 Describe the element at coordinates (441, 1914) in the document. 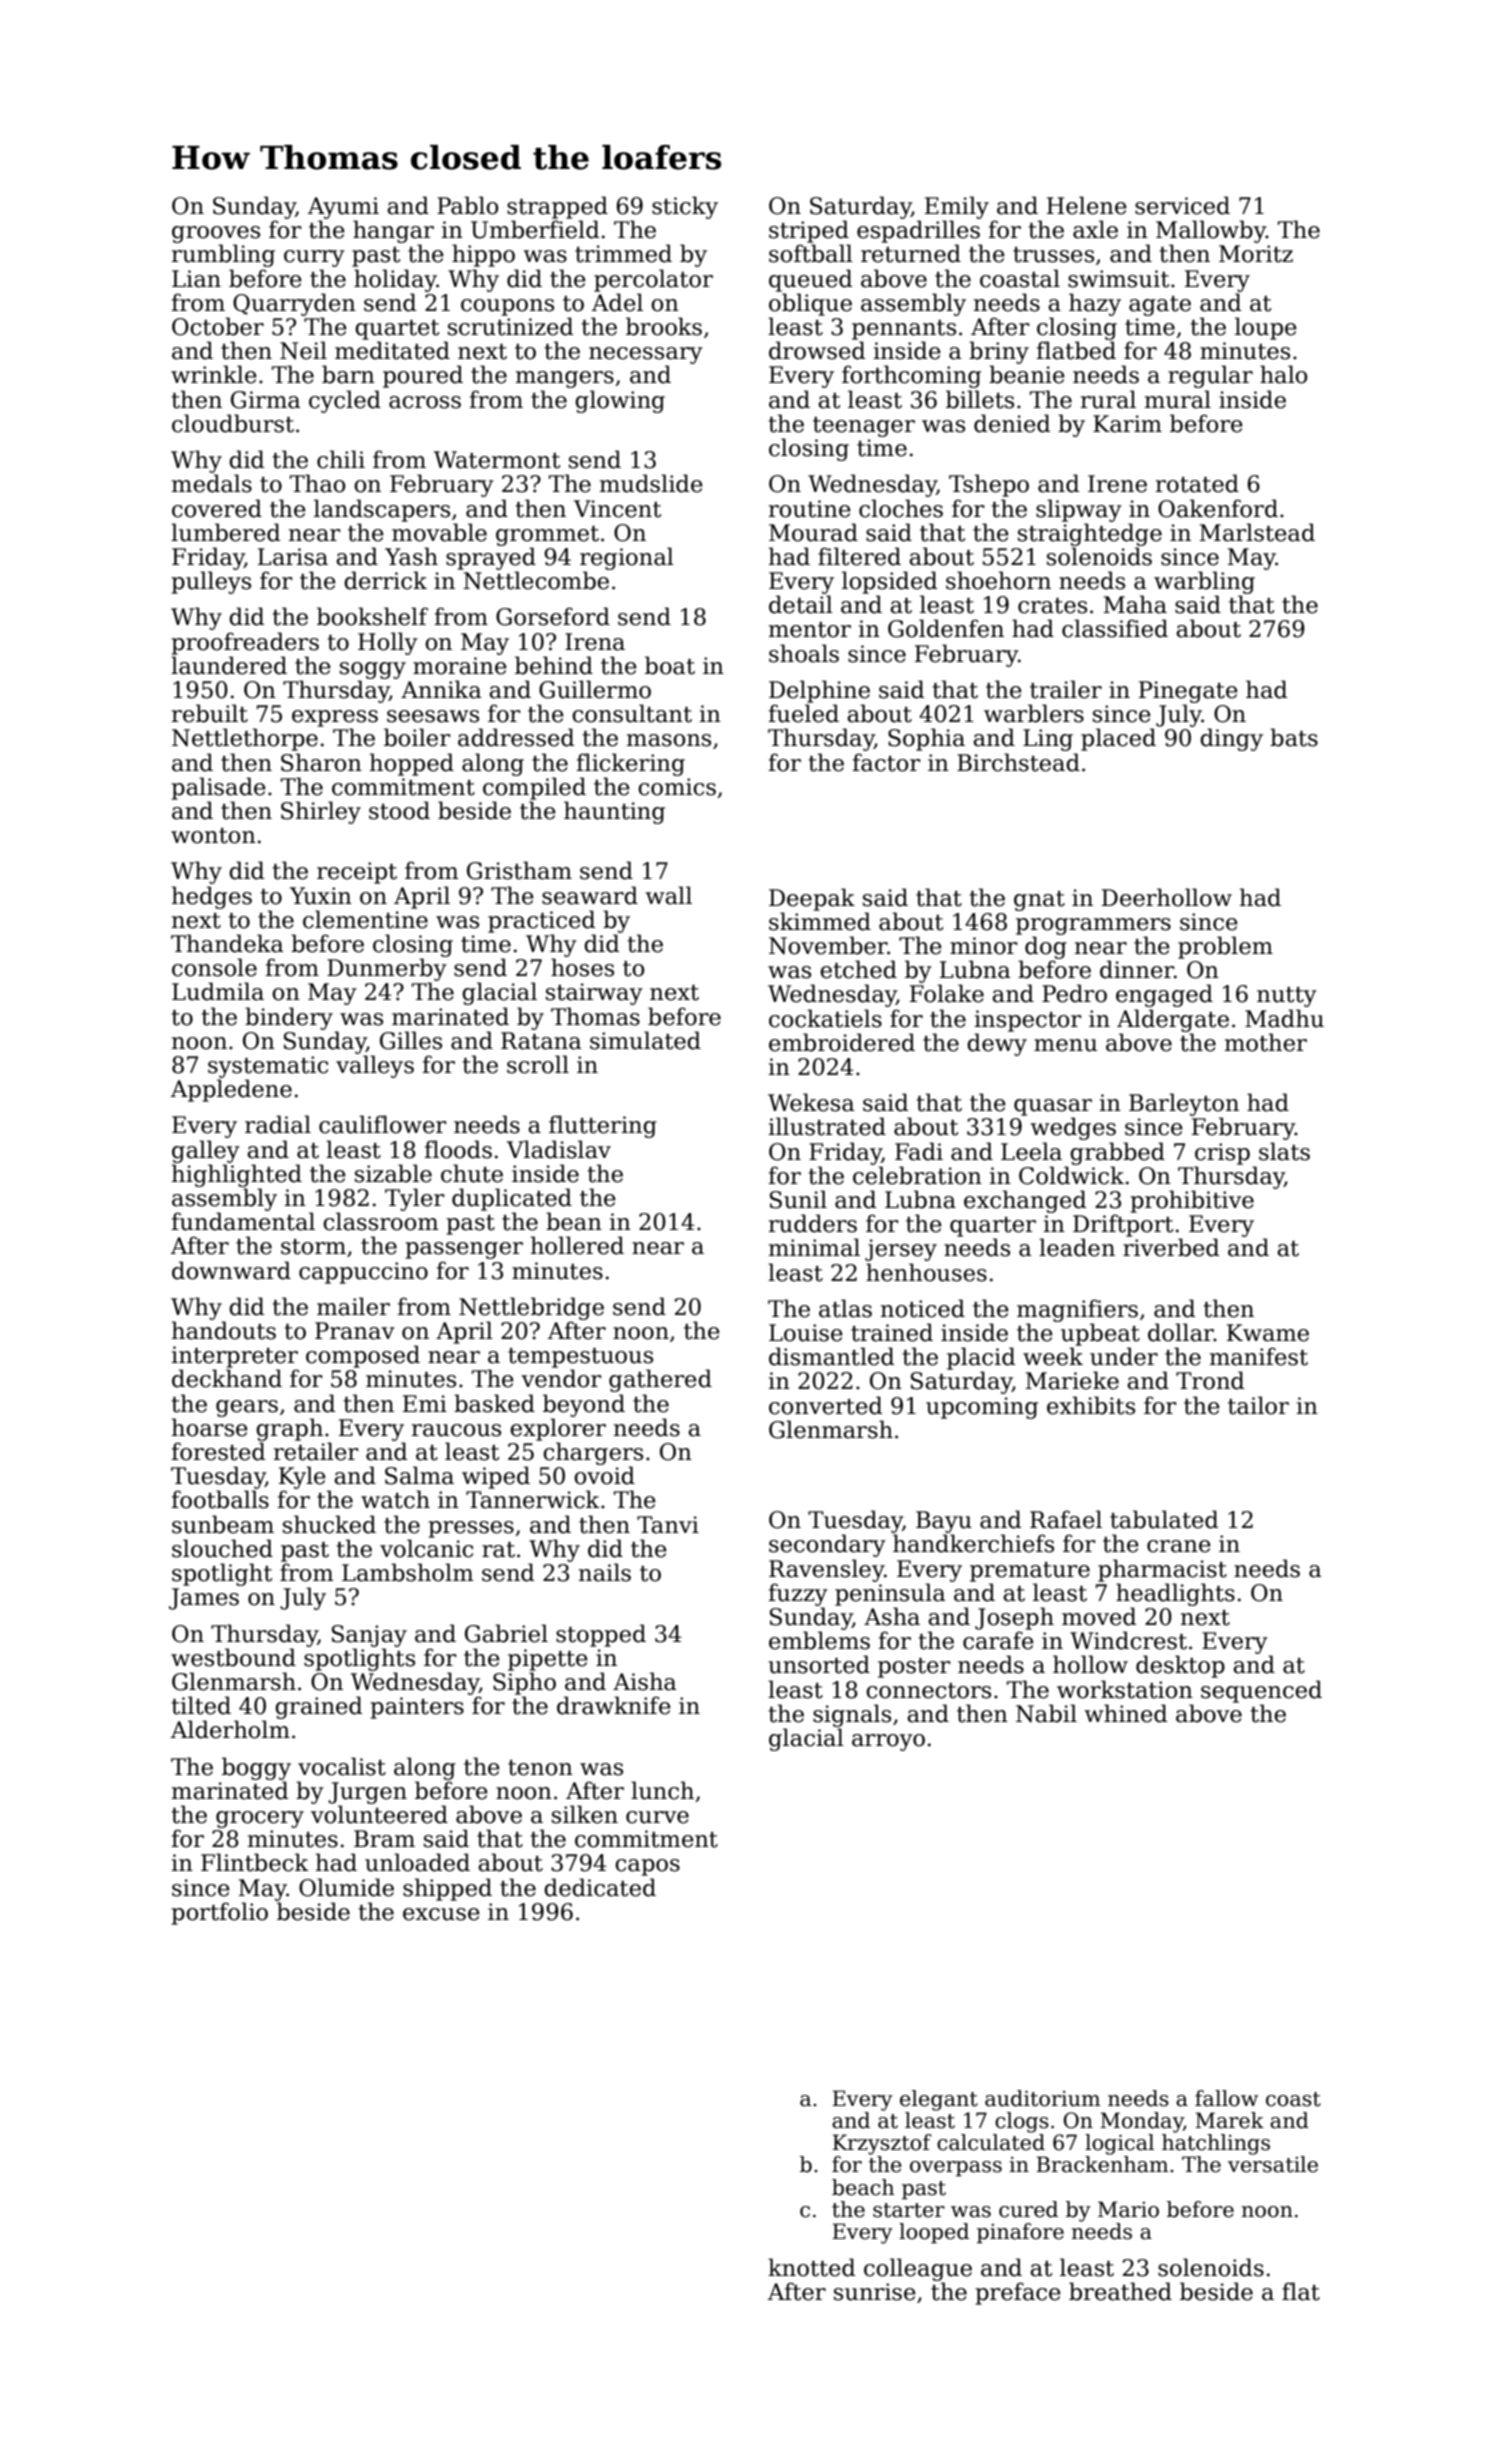

I see `excuse` at that location.
